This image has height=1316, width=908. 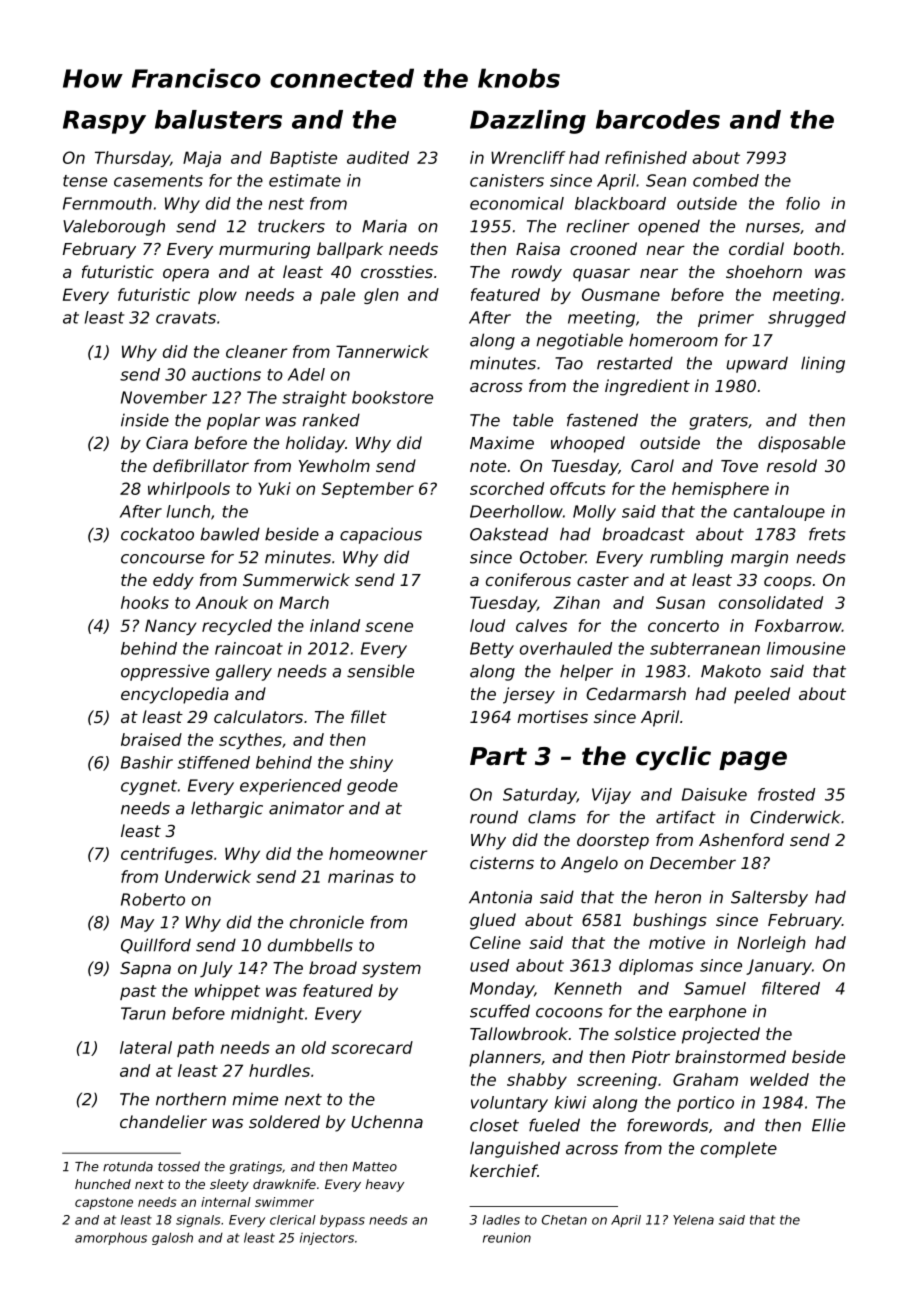 What do you see at coordinates (218, 119) in the image?
I see `balusters` at bounding box center [218, 119].
